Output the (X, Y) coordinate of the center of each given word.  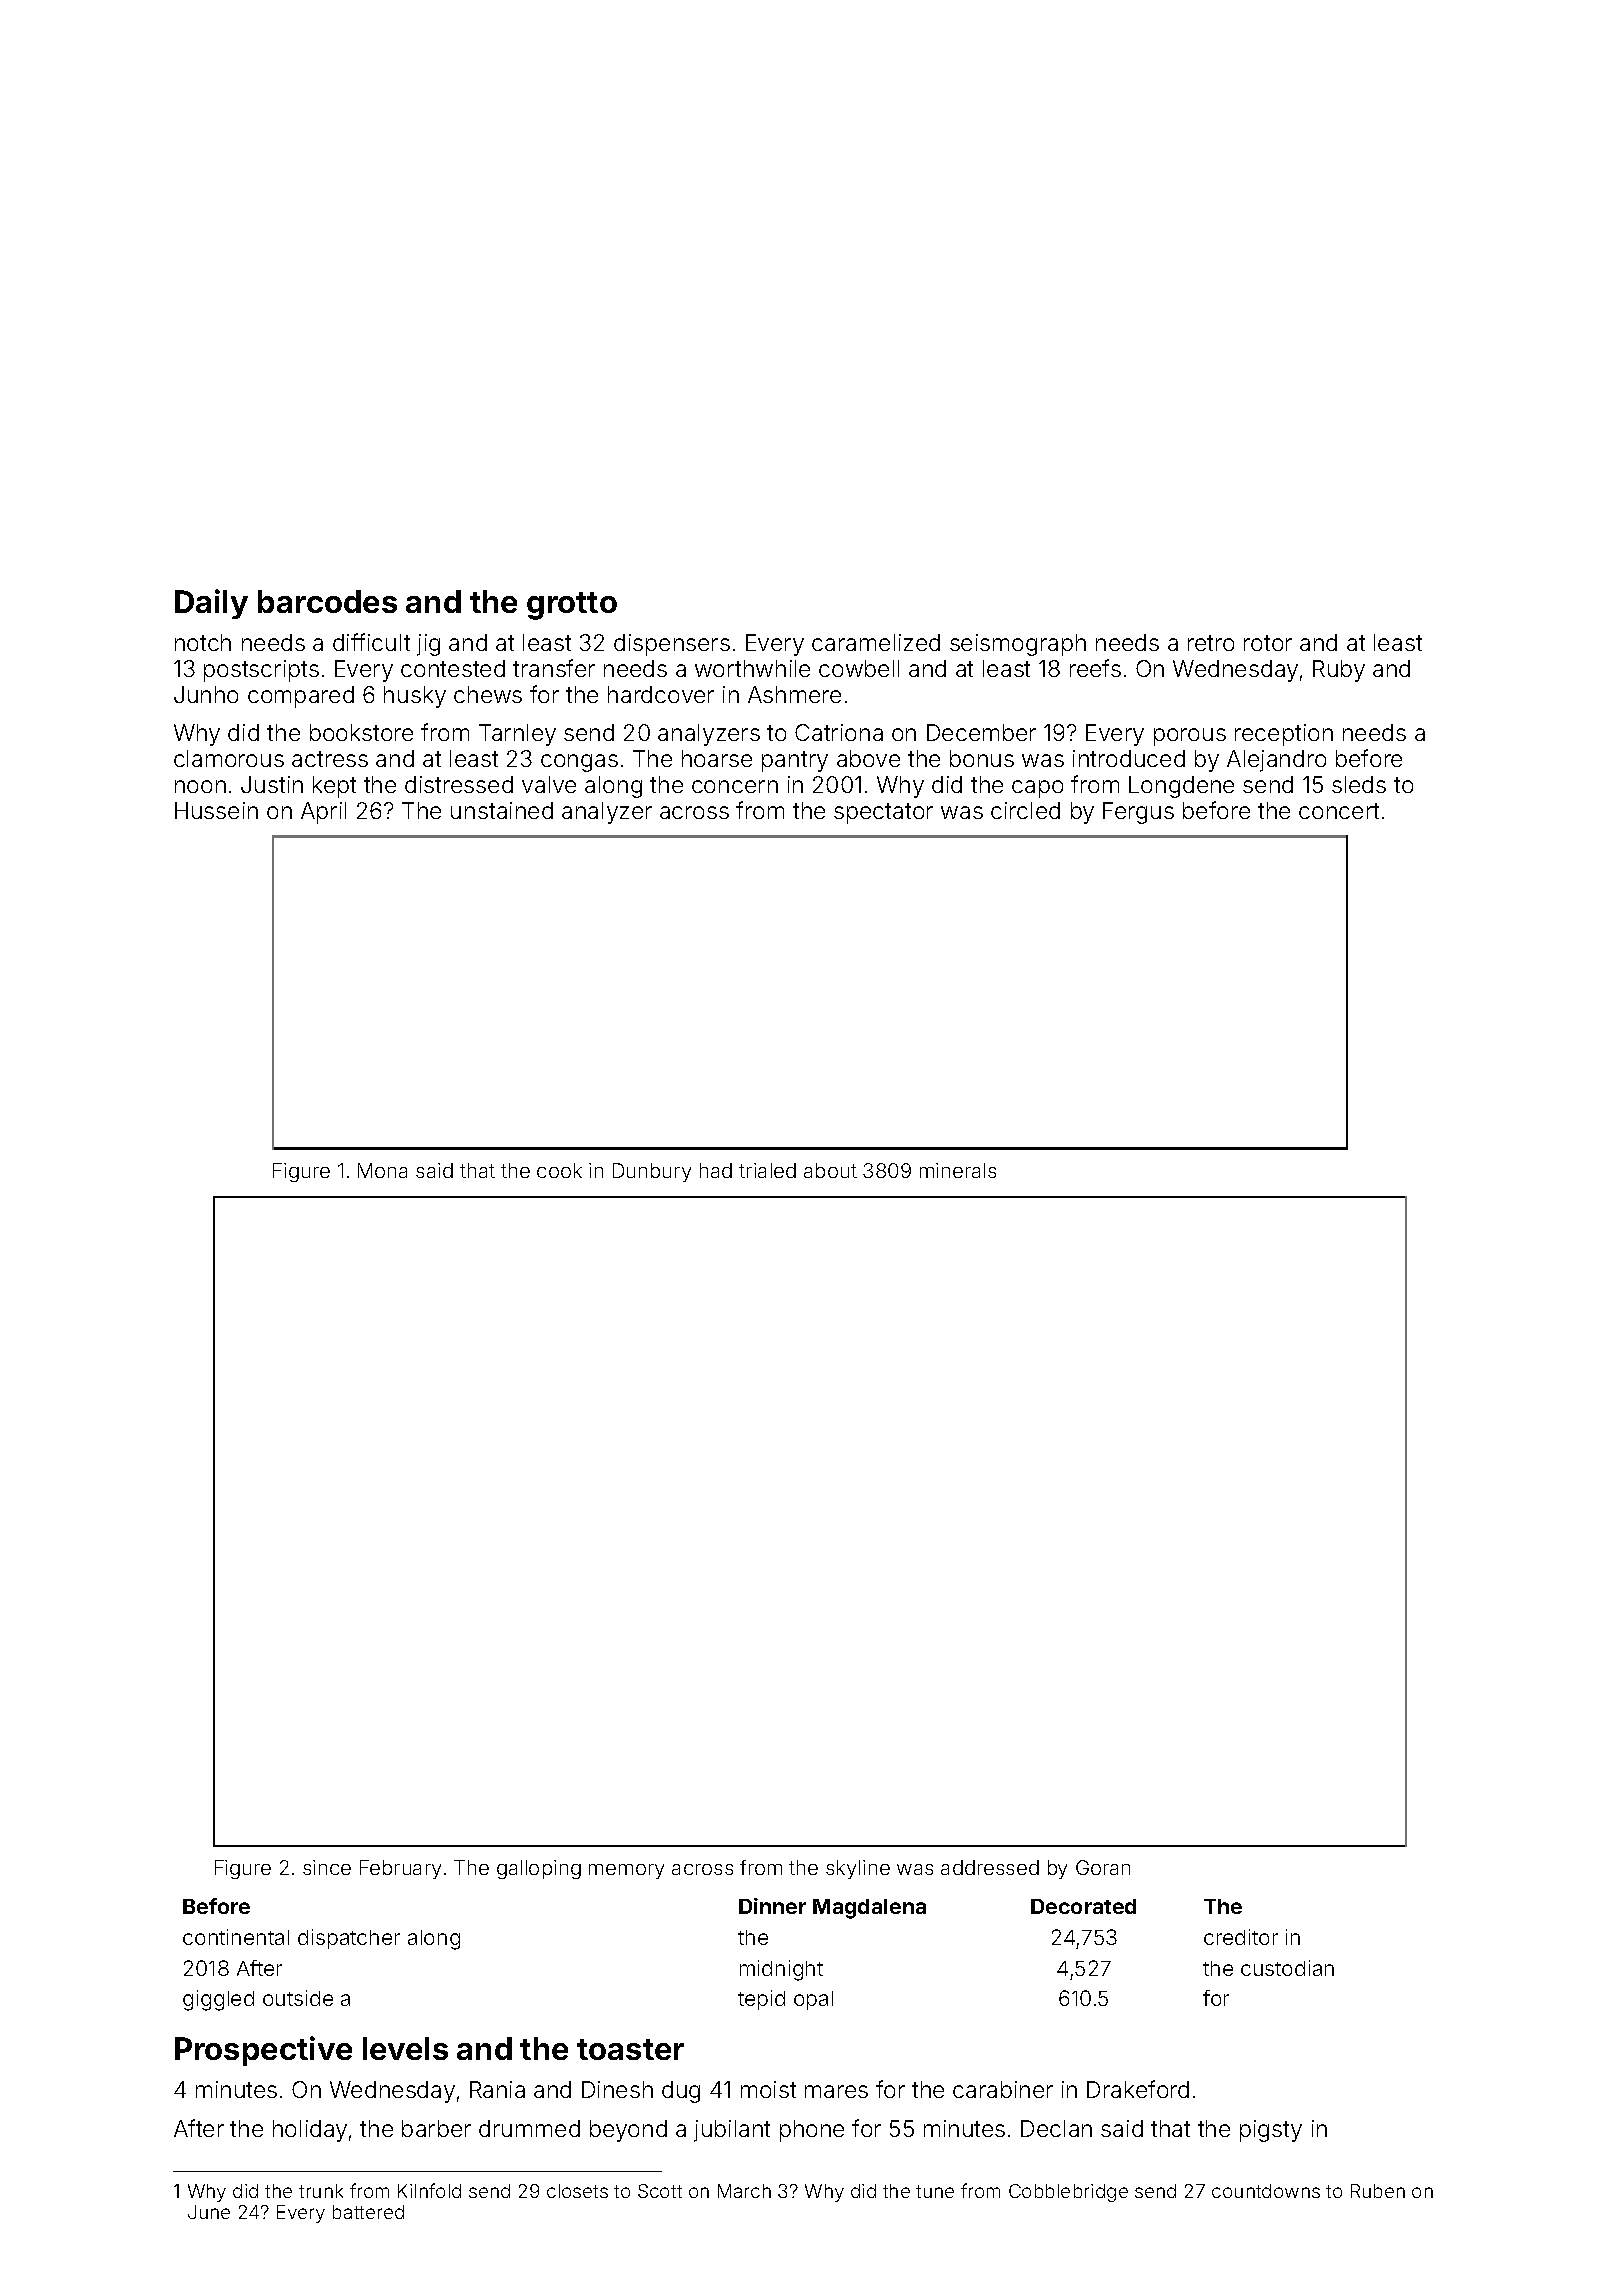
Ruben (1378, 2191)
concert (1339, 811)
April (323, 813)
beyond (628, 2131)
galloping (539, 1869)
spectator (883, 813)
